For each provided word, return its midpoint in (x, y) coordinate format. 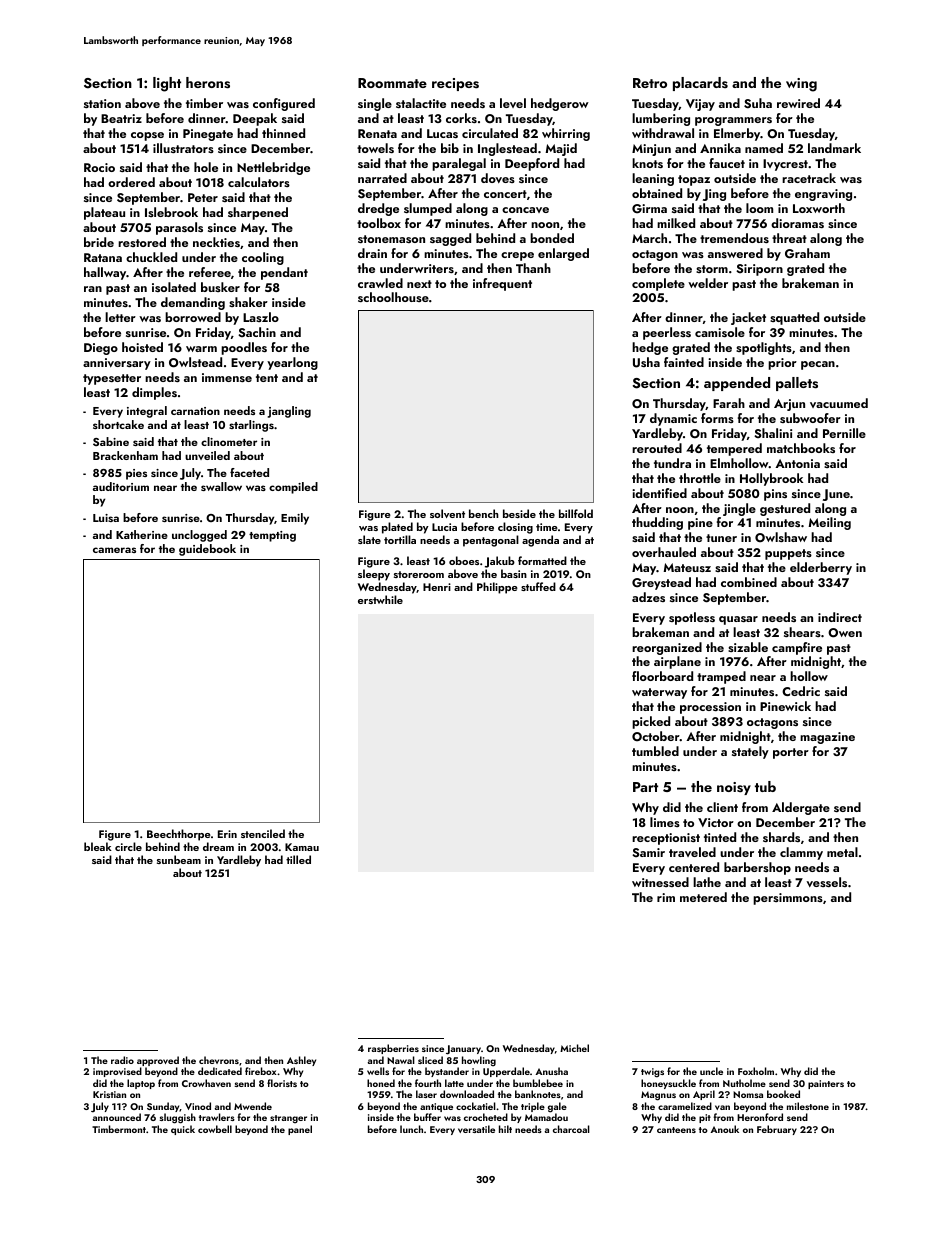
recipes (455, 84)
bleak (98, 846)
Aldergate (801, 808)
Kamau (302, 847)
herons (208, 83)
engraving (823, 195)
